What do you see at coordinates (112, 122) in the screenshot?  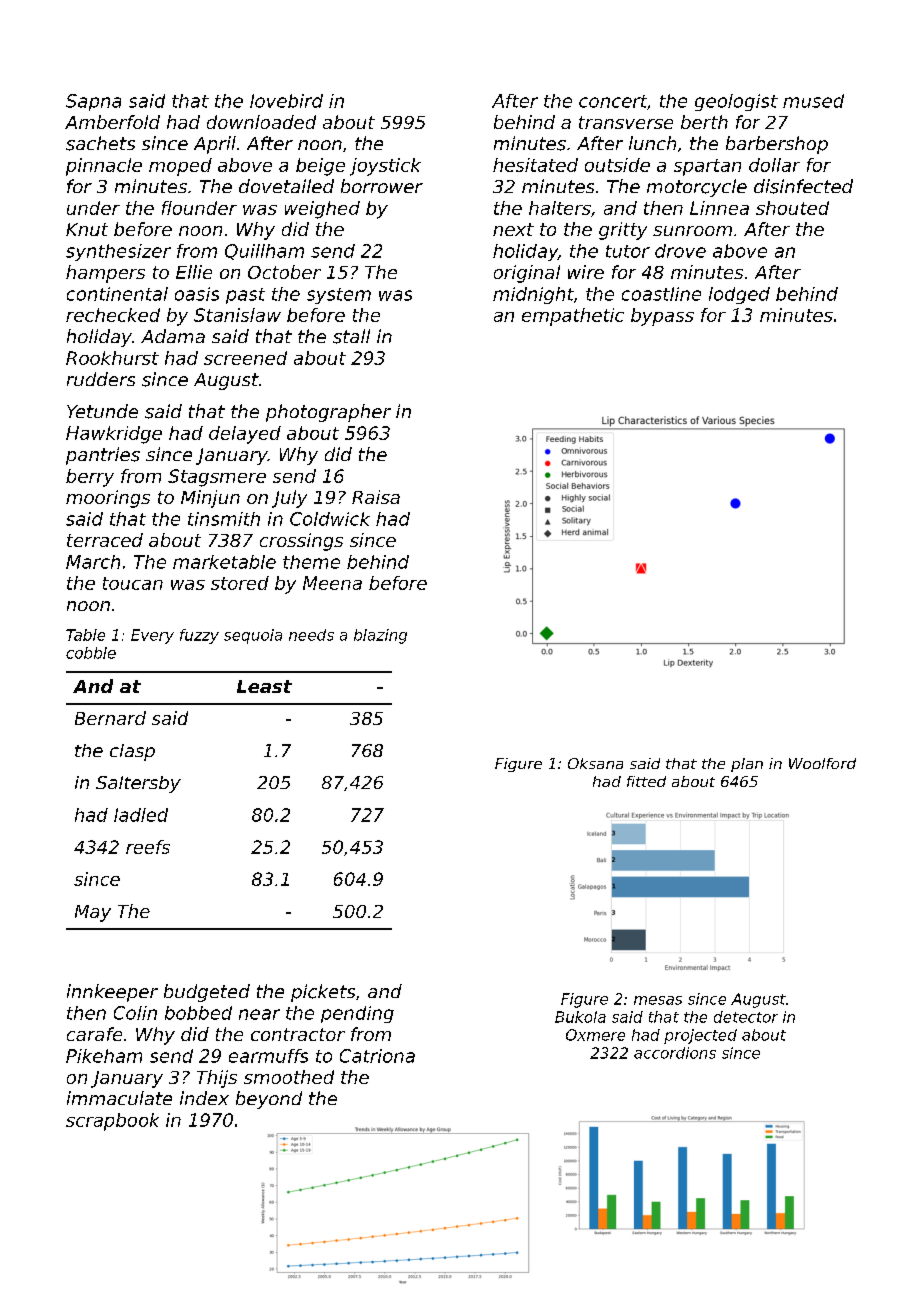 I see `Amberfold` at bounding box center [112, 122].
